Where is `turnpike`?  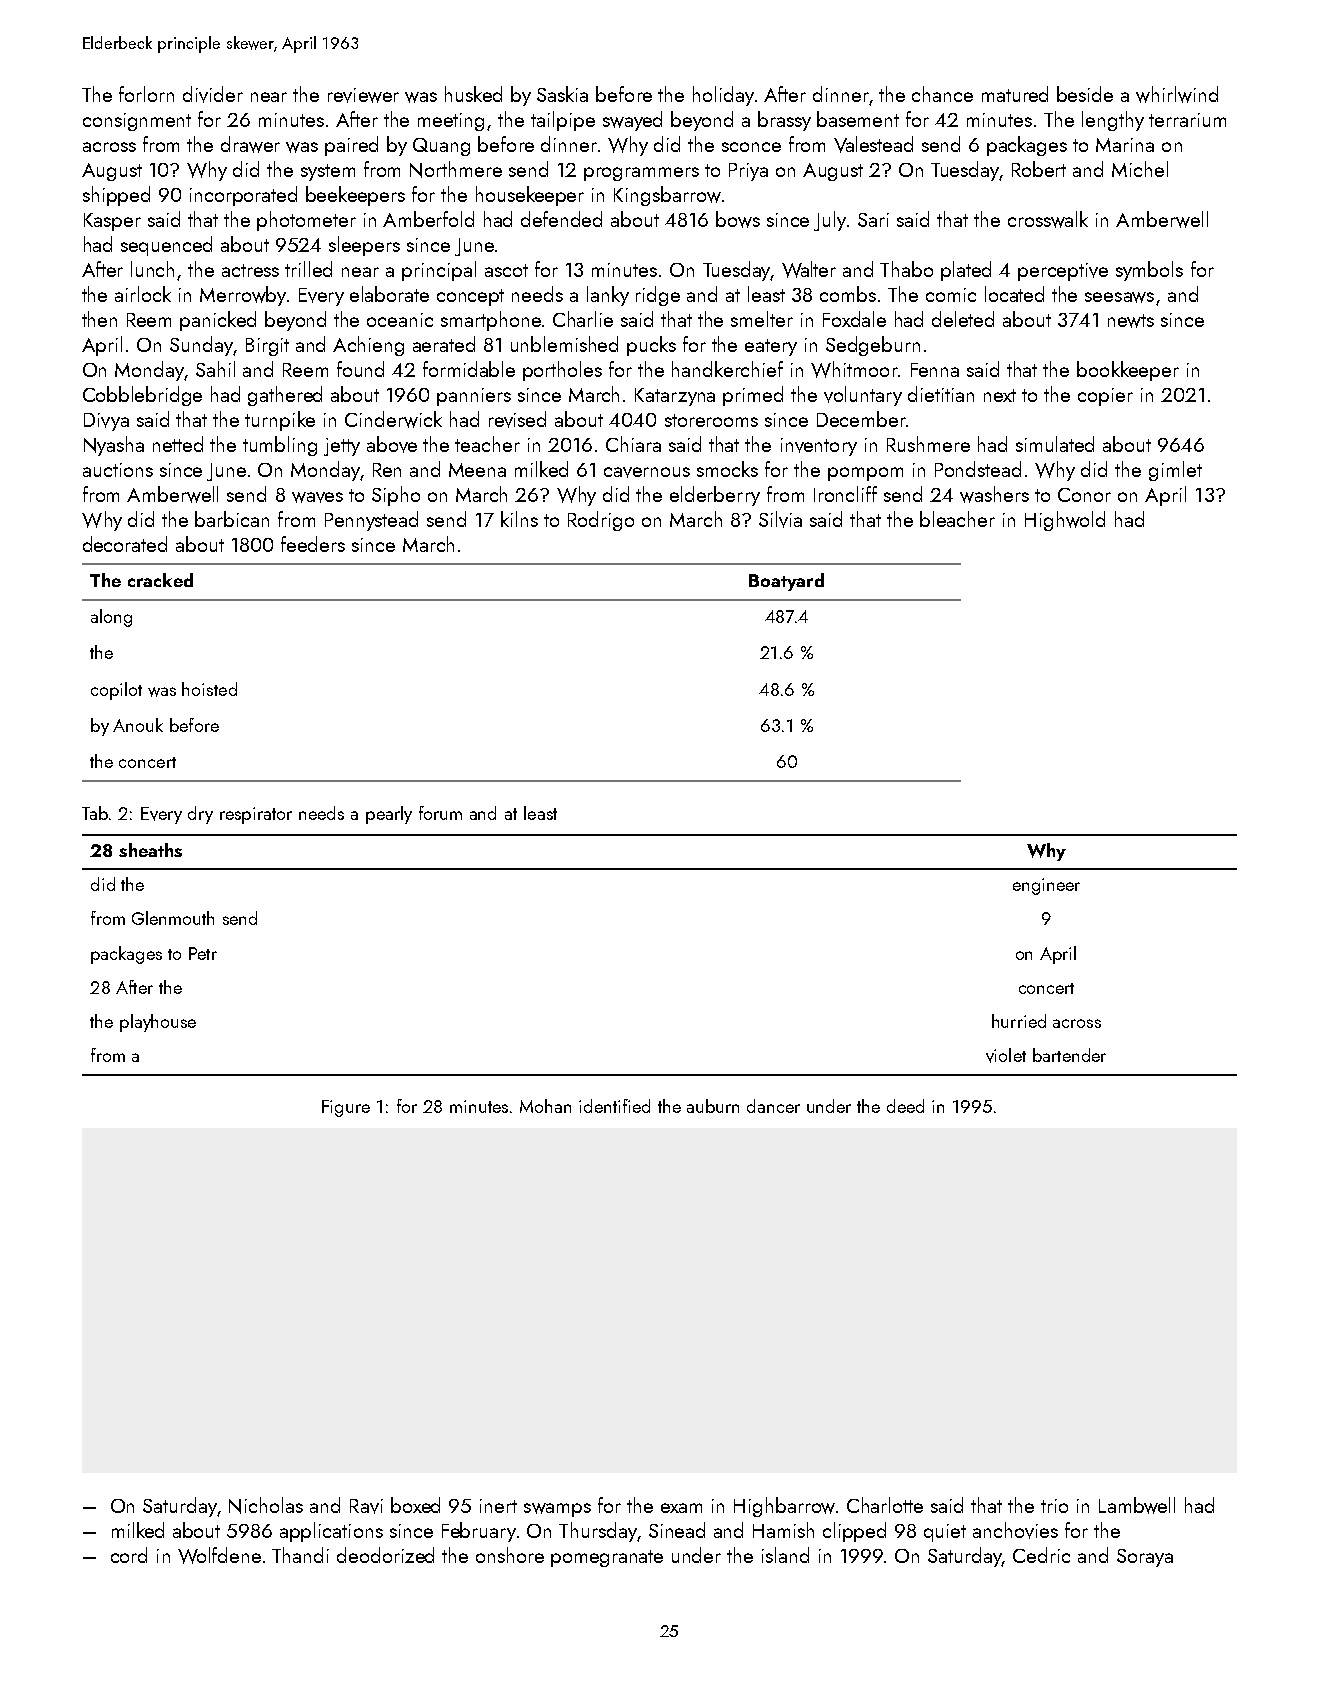
turnpike is located at coordinates (280, 421).
